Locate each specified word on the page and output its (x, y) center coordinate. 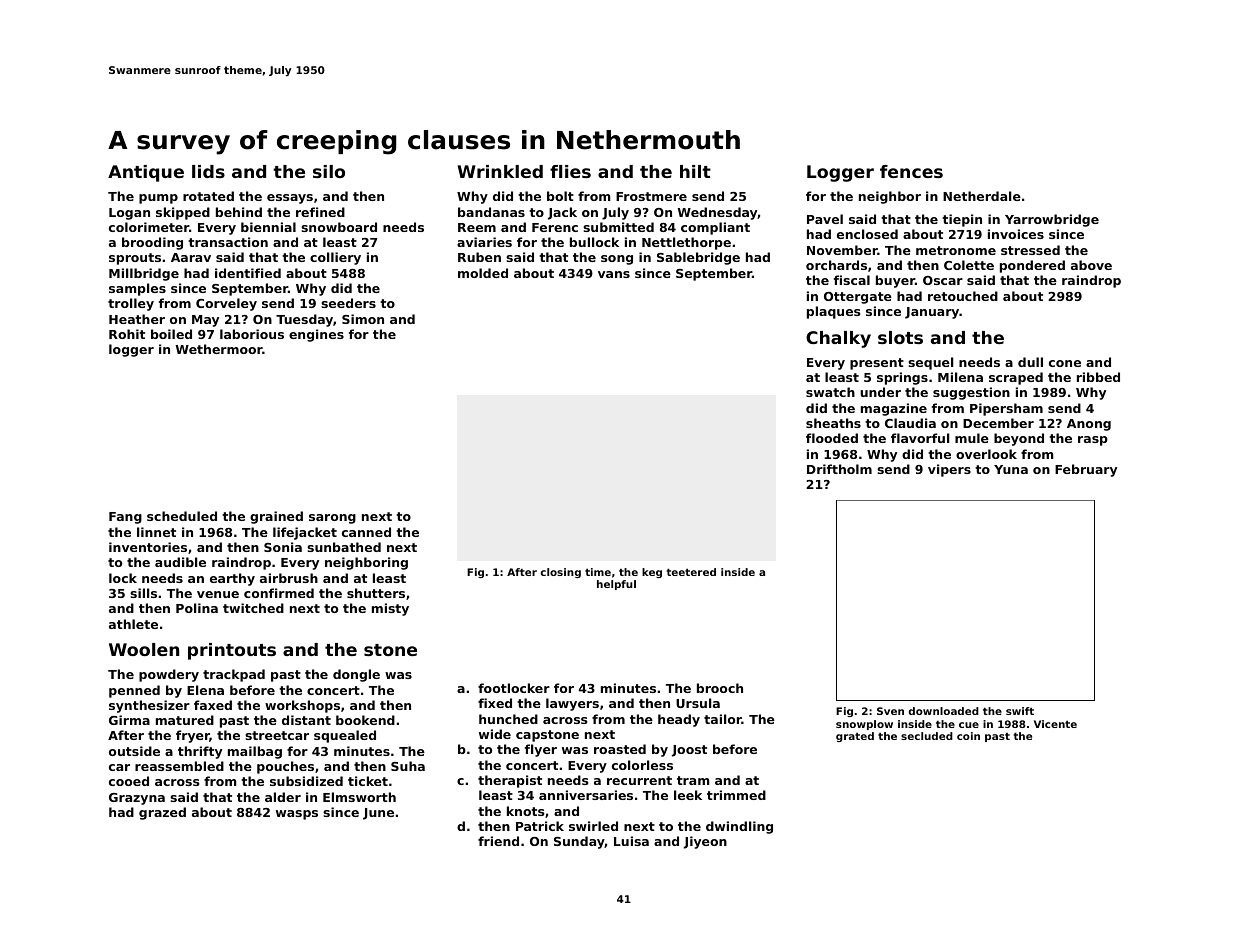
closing (561, 573)
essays (290, 199)
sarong (332, 519)
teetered (691, 572)
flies (570, 171)
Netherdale (982, 196)
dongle (356, 675)
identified (248, 273)
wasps (297, 815)
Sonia (283, 547)
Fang (125, 518)
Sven (890, 711)
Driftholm (839, 469)
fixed (495, 703)
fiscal (852, 280)
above (1091, 265)
